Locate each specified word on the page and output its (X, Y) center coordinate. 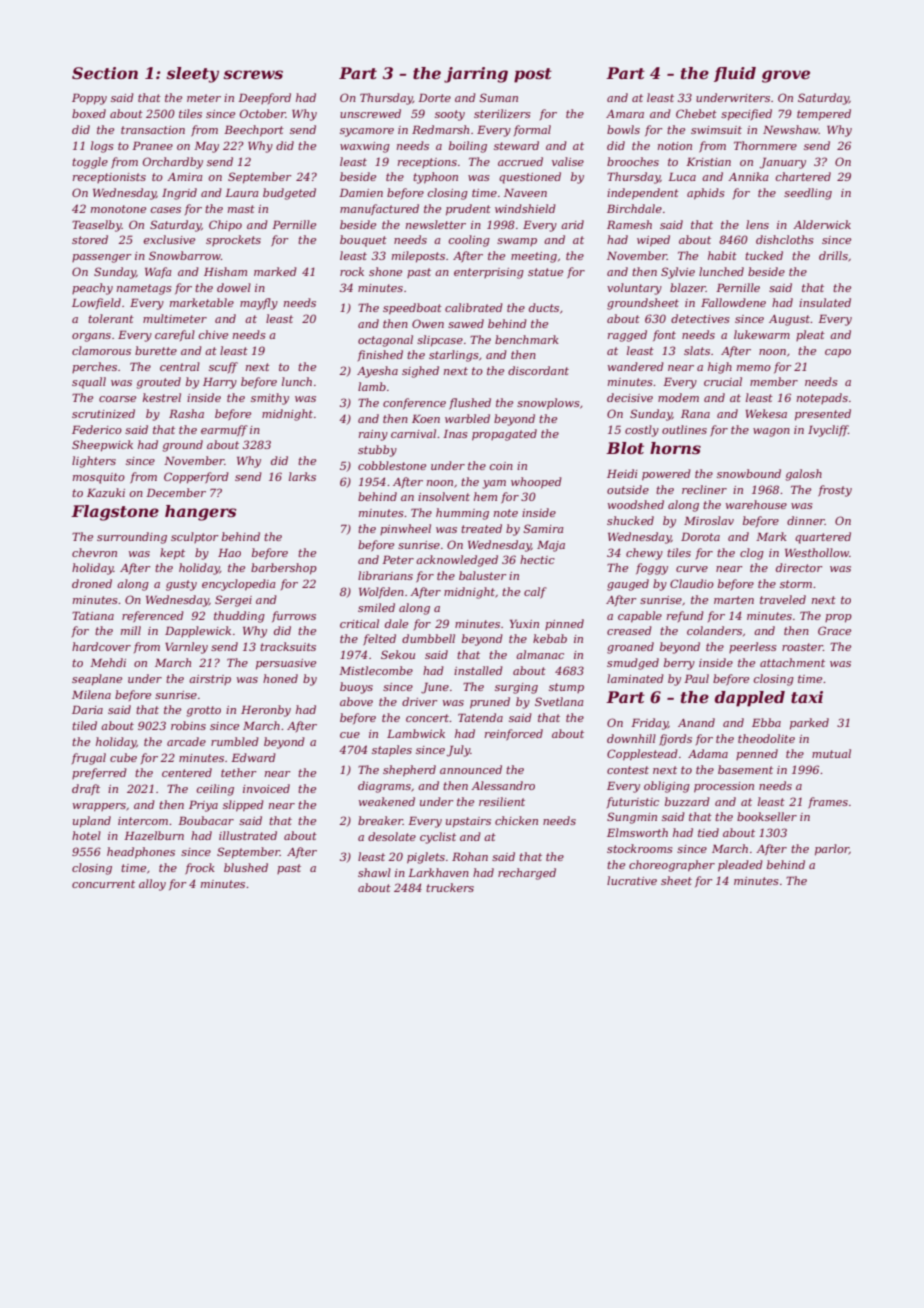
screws (253, 74)
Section (105, 73)
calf (535, 593)
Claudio (692, 583)
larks (302, 476)
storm (796, 584)
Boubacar (206, 820)
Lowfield (96, 303)
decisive (630, 397)
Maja (551, 546)
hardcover (101, 646)
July (458, 751)
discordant (538, 370)
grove (786, 76)
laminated (635, 678)
